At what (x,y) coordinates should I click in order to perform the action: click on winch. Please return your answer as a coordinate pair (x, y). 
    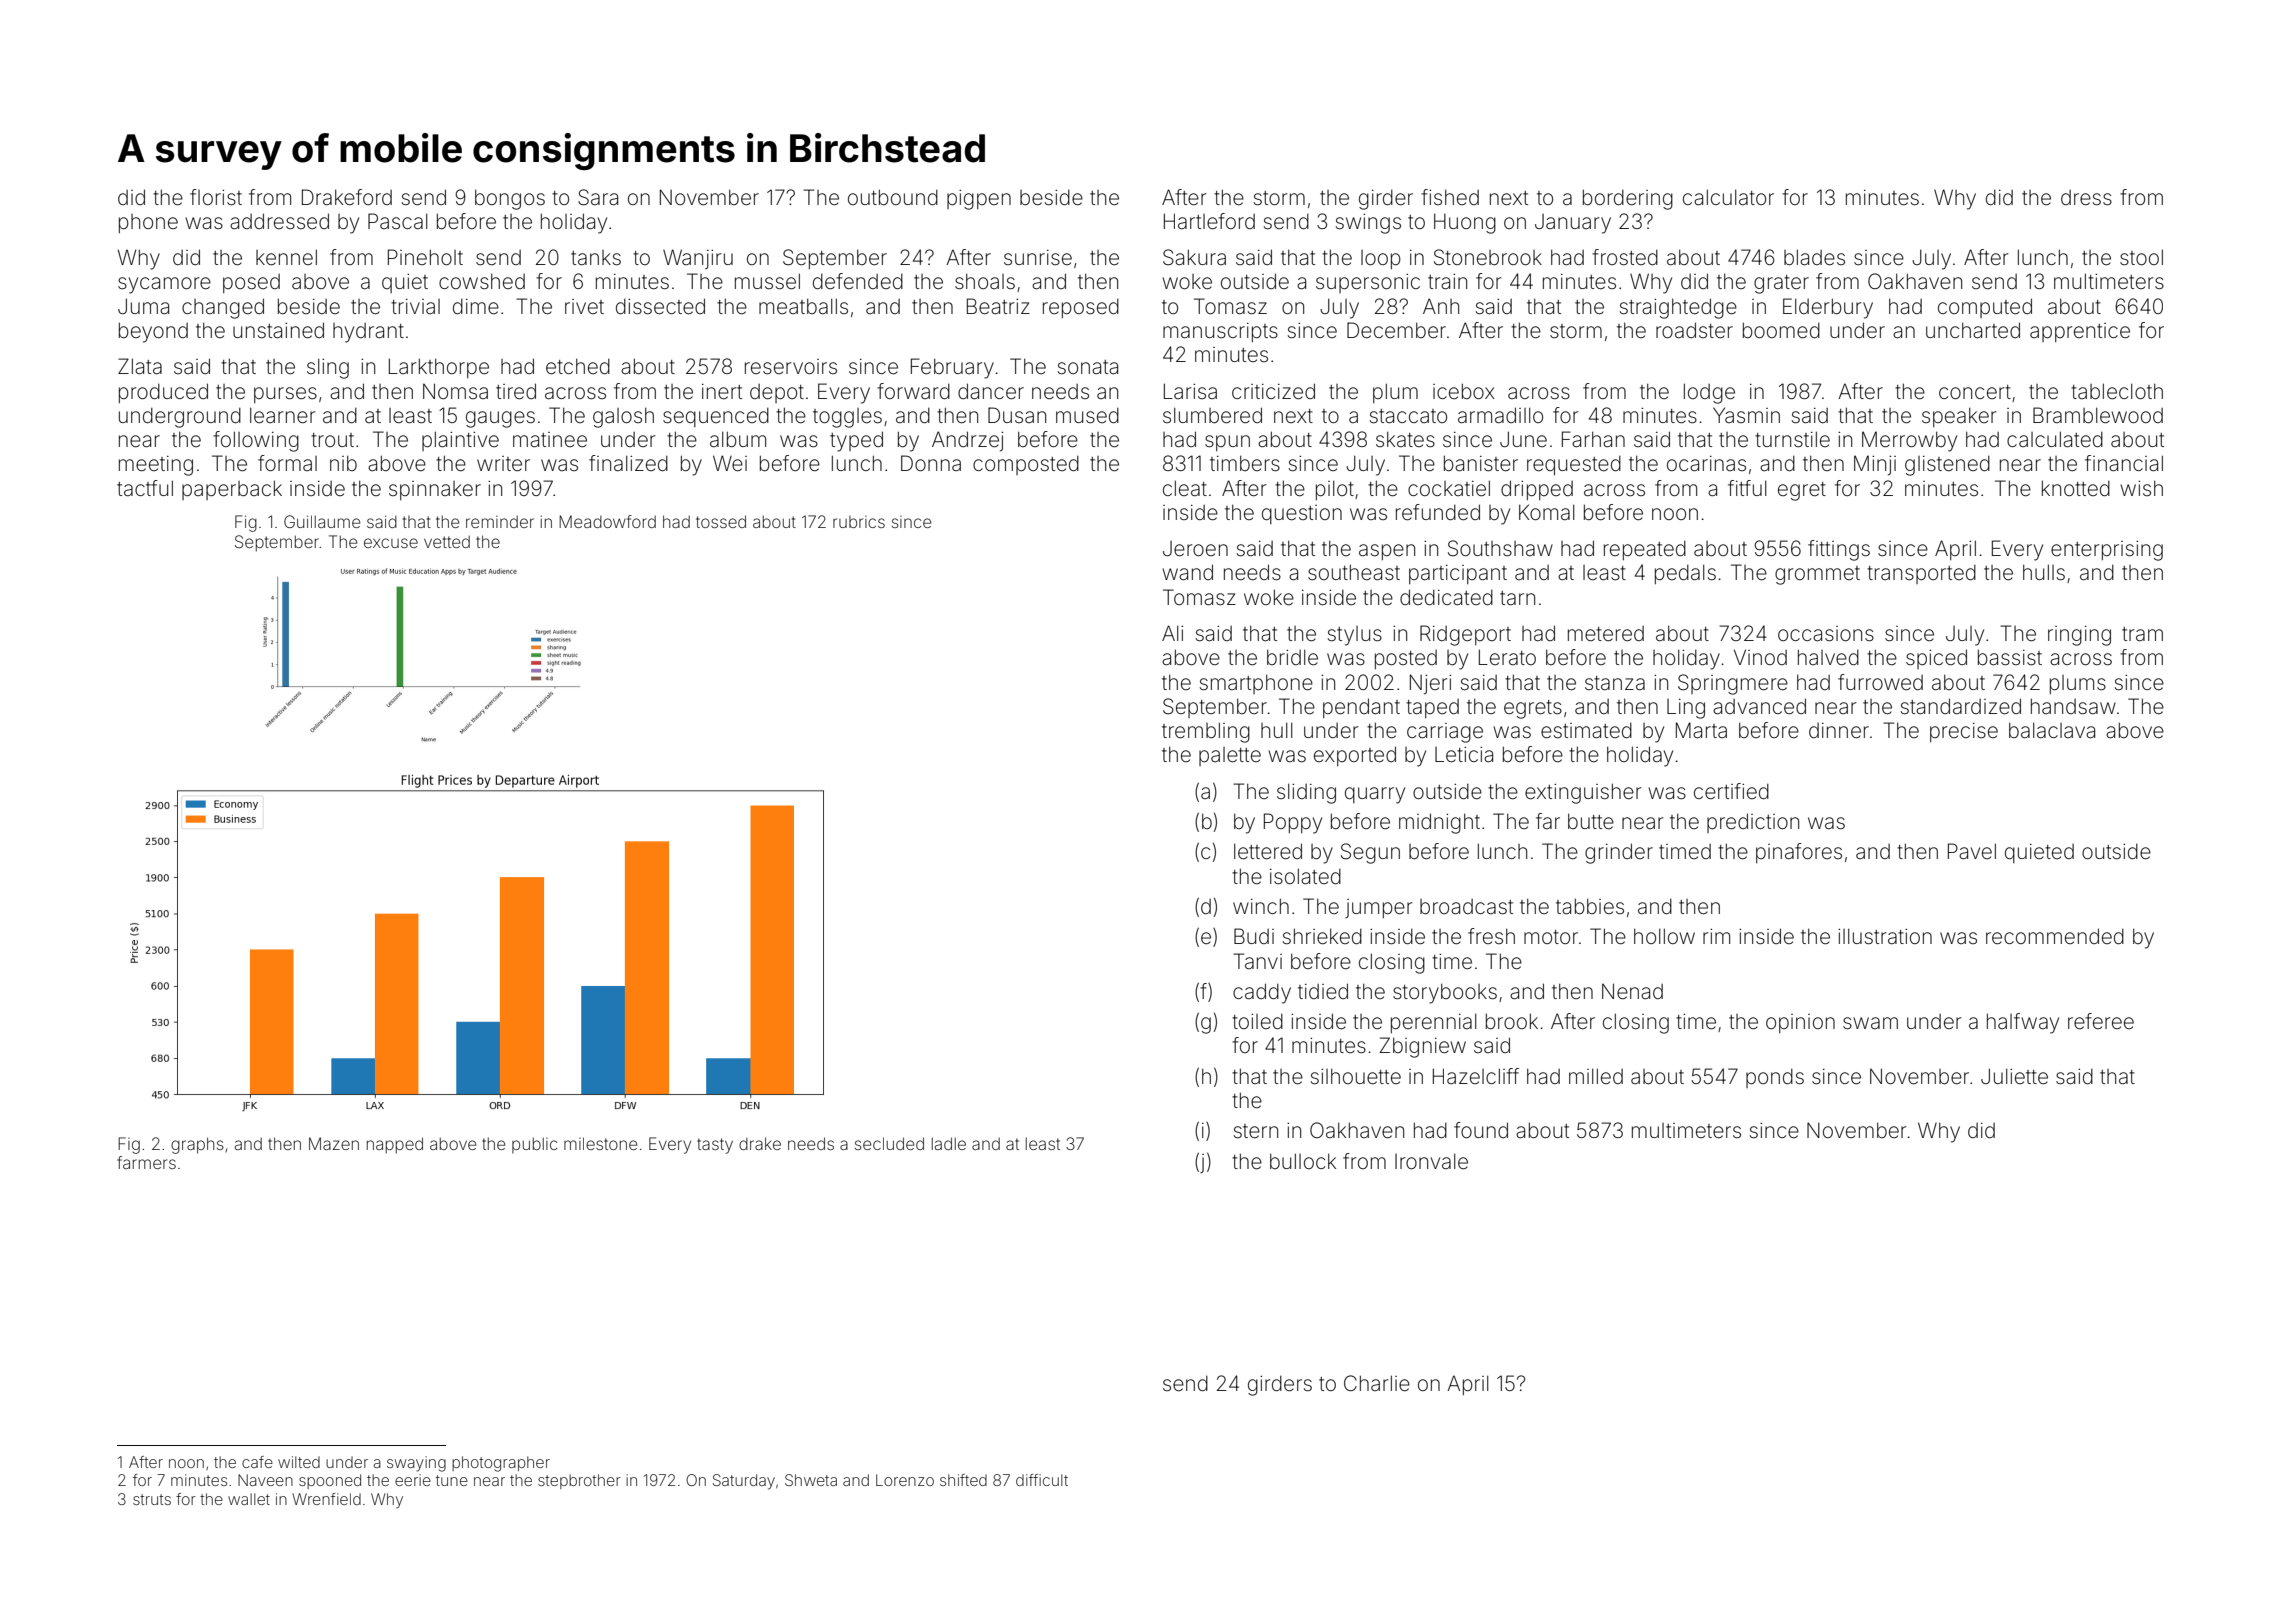
    Looking at the image, I should click on (1261, 906).
